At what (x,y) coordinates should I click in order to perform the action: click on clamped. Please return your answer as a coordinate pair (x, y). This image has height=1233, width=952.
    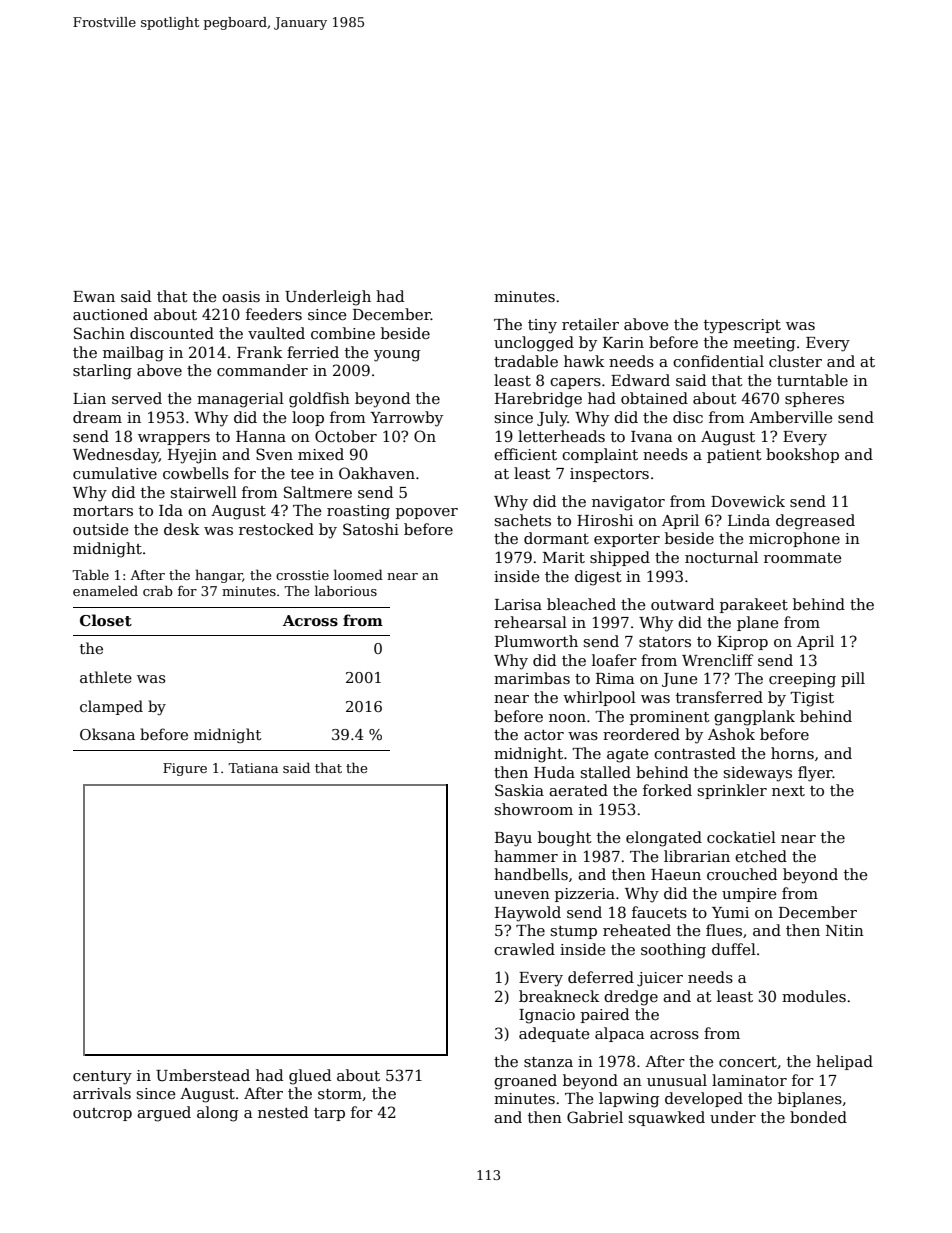
    Looking at the image, I should click on (111, 707).
